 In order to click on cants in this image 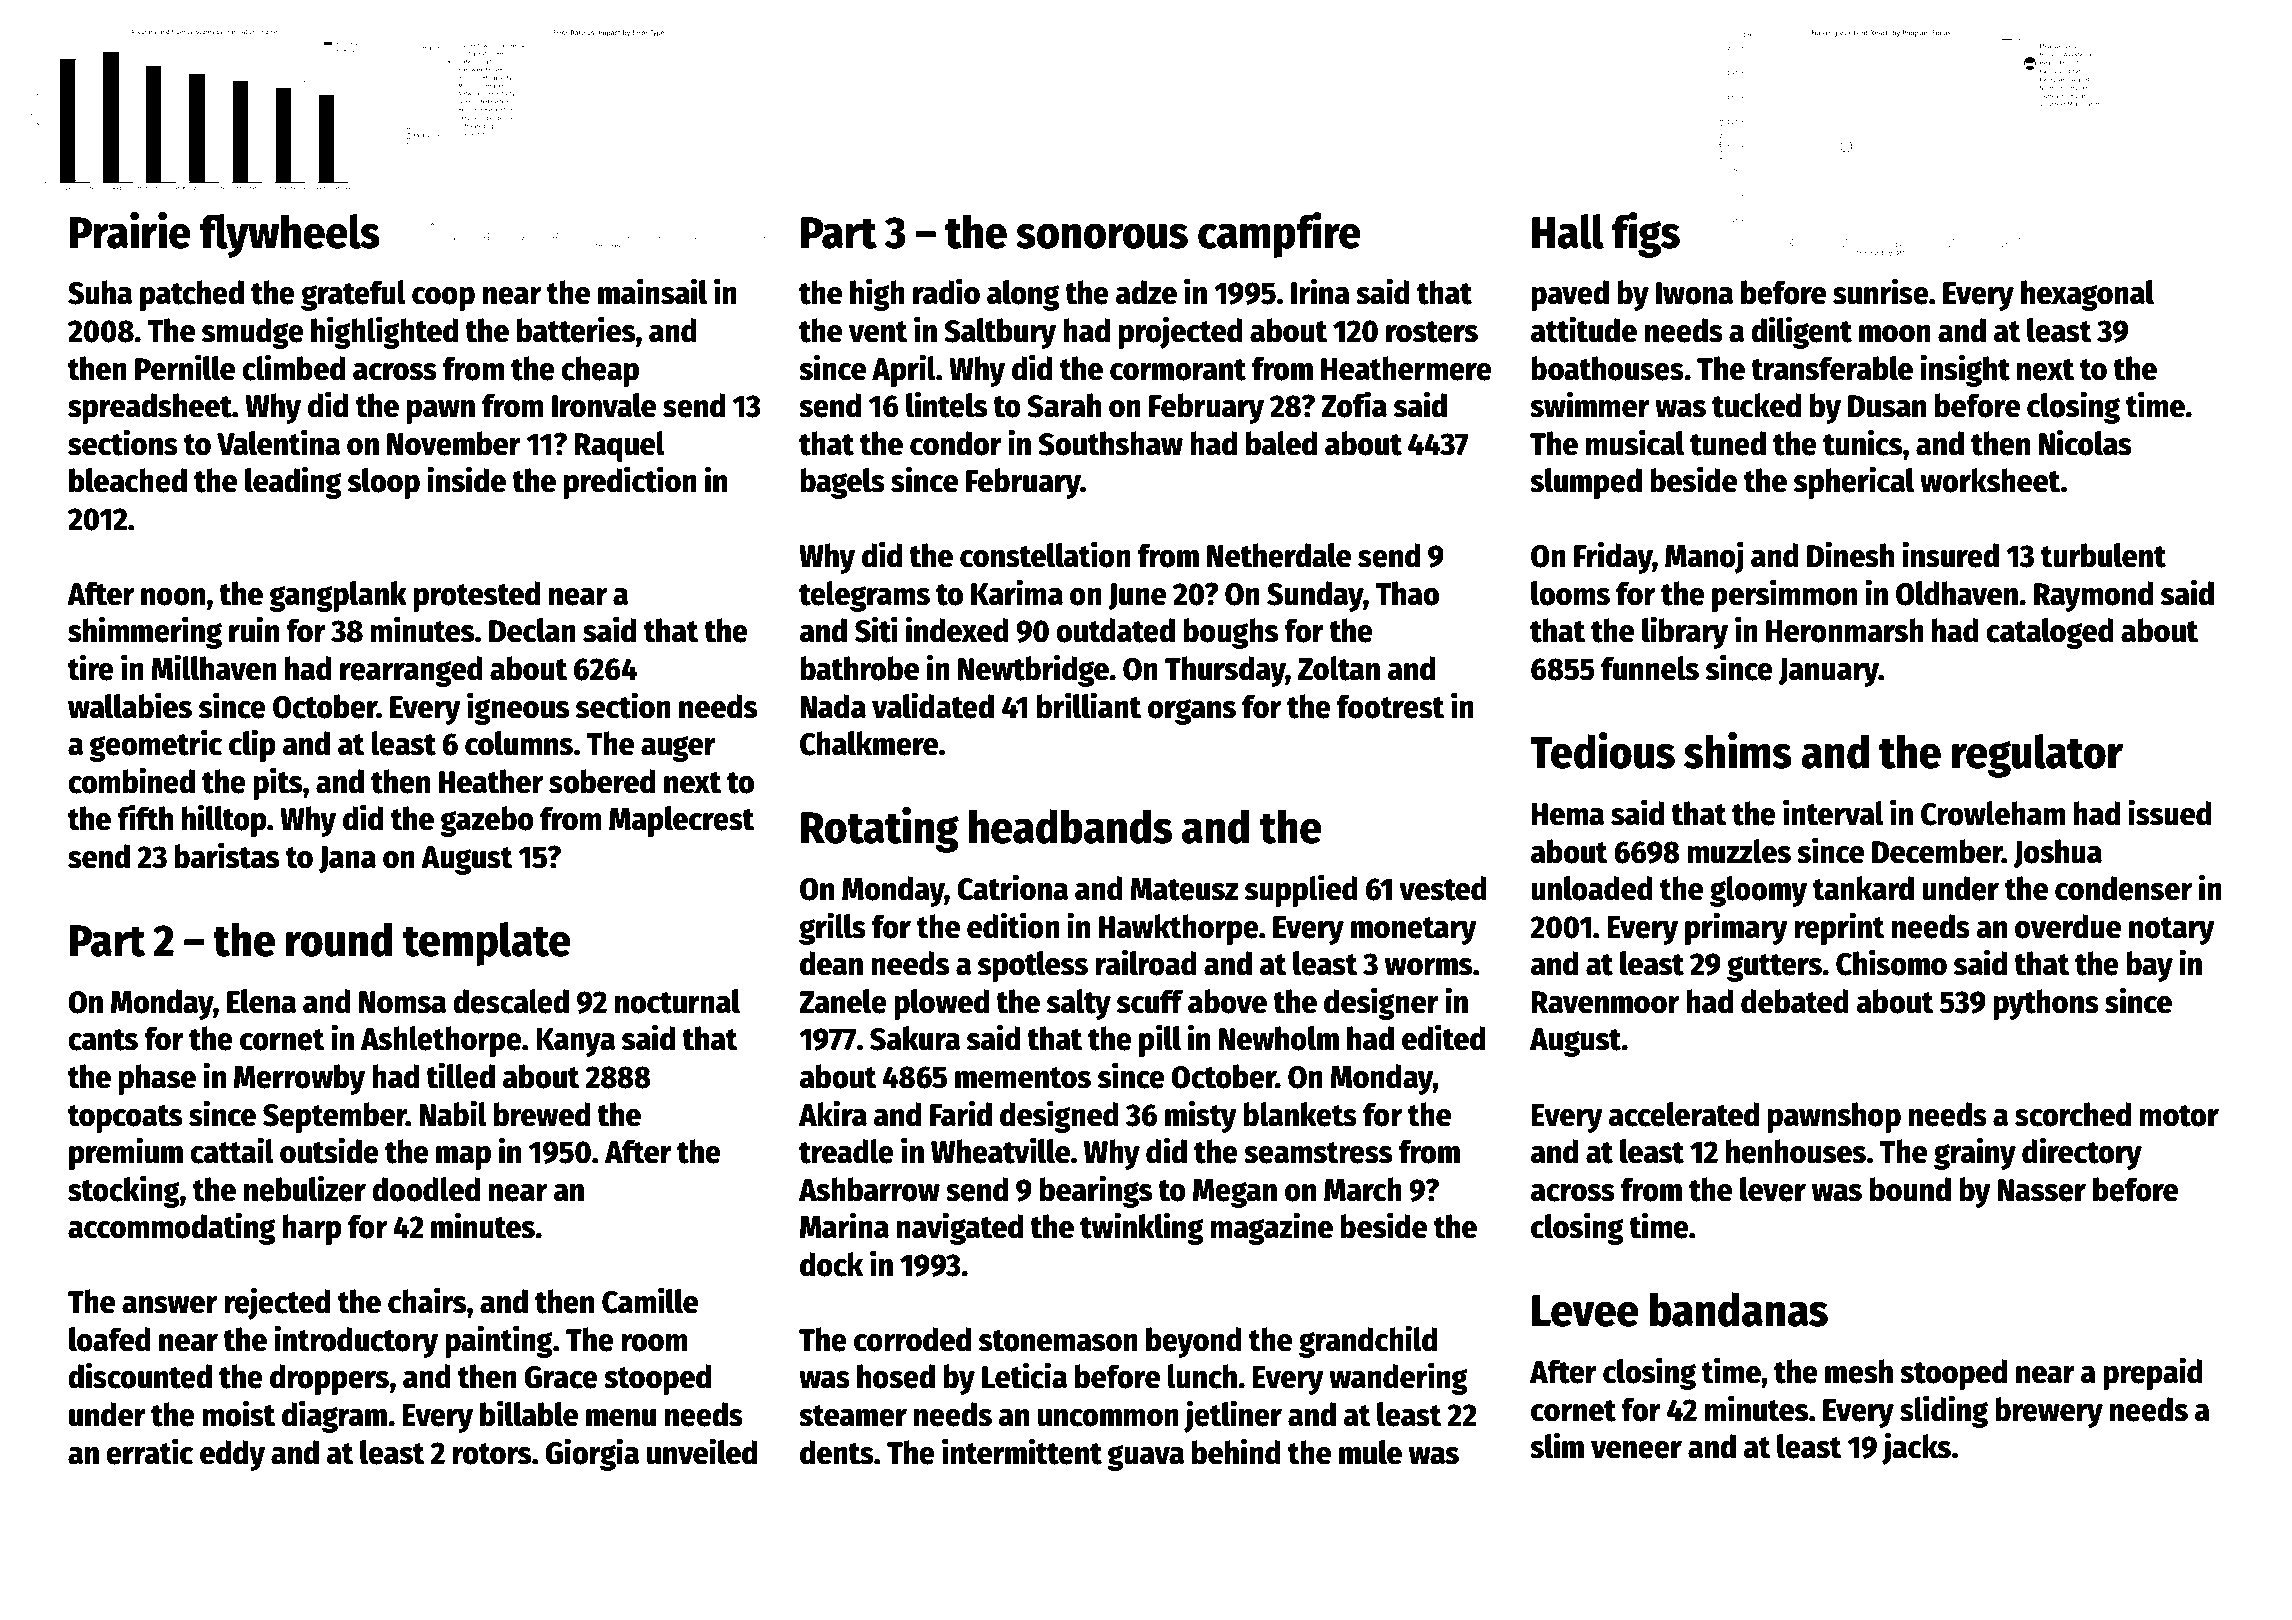, I will do `click(103, 1040)`.
